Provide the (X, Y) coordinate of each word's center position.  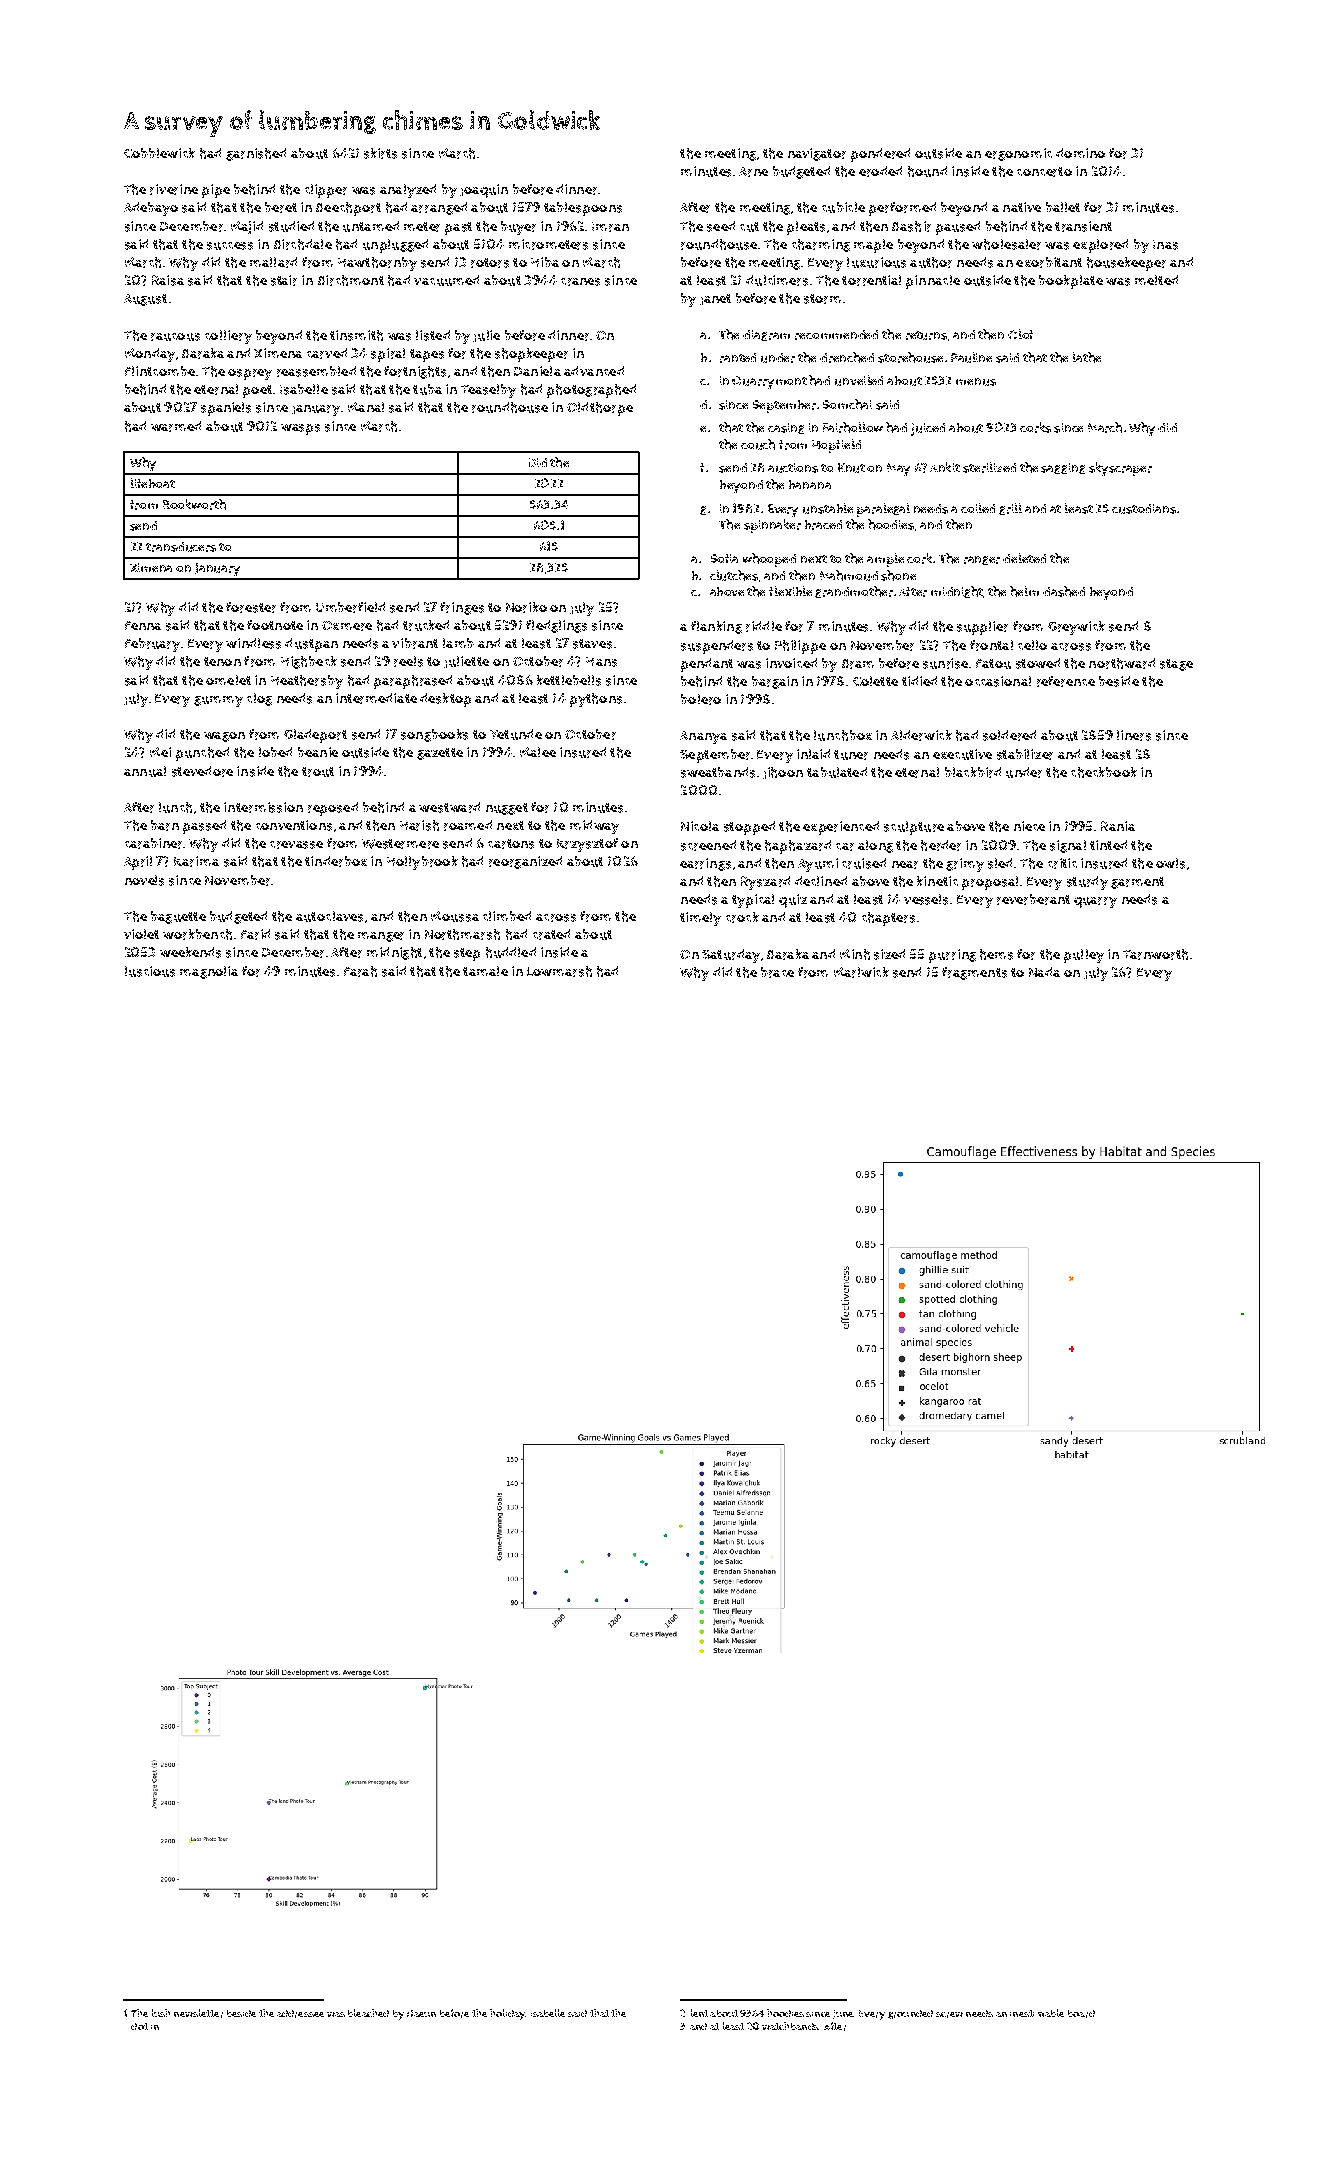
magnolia (209, 972)
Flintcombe (160, 371)
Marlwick (861, 972)
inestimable (1037, 2013)
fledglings (556, 626)
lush (161, 2013)
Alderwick (921, 735)
